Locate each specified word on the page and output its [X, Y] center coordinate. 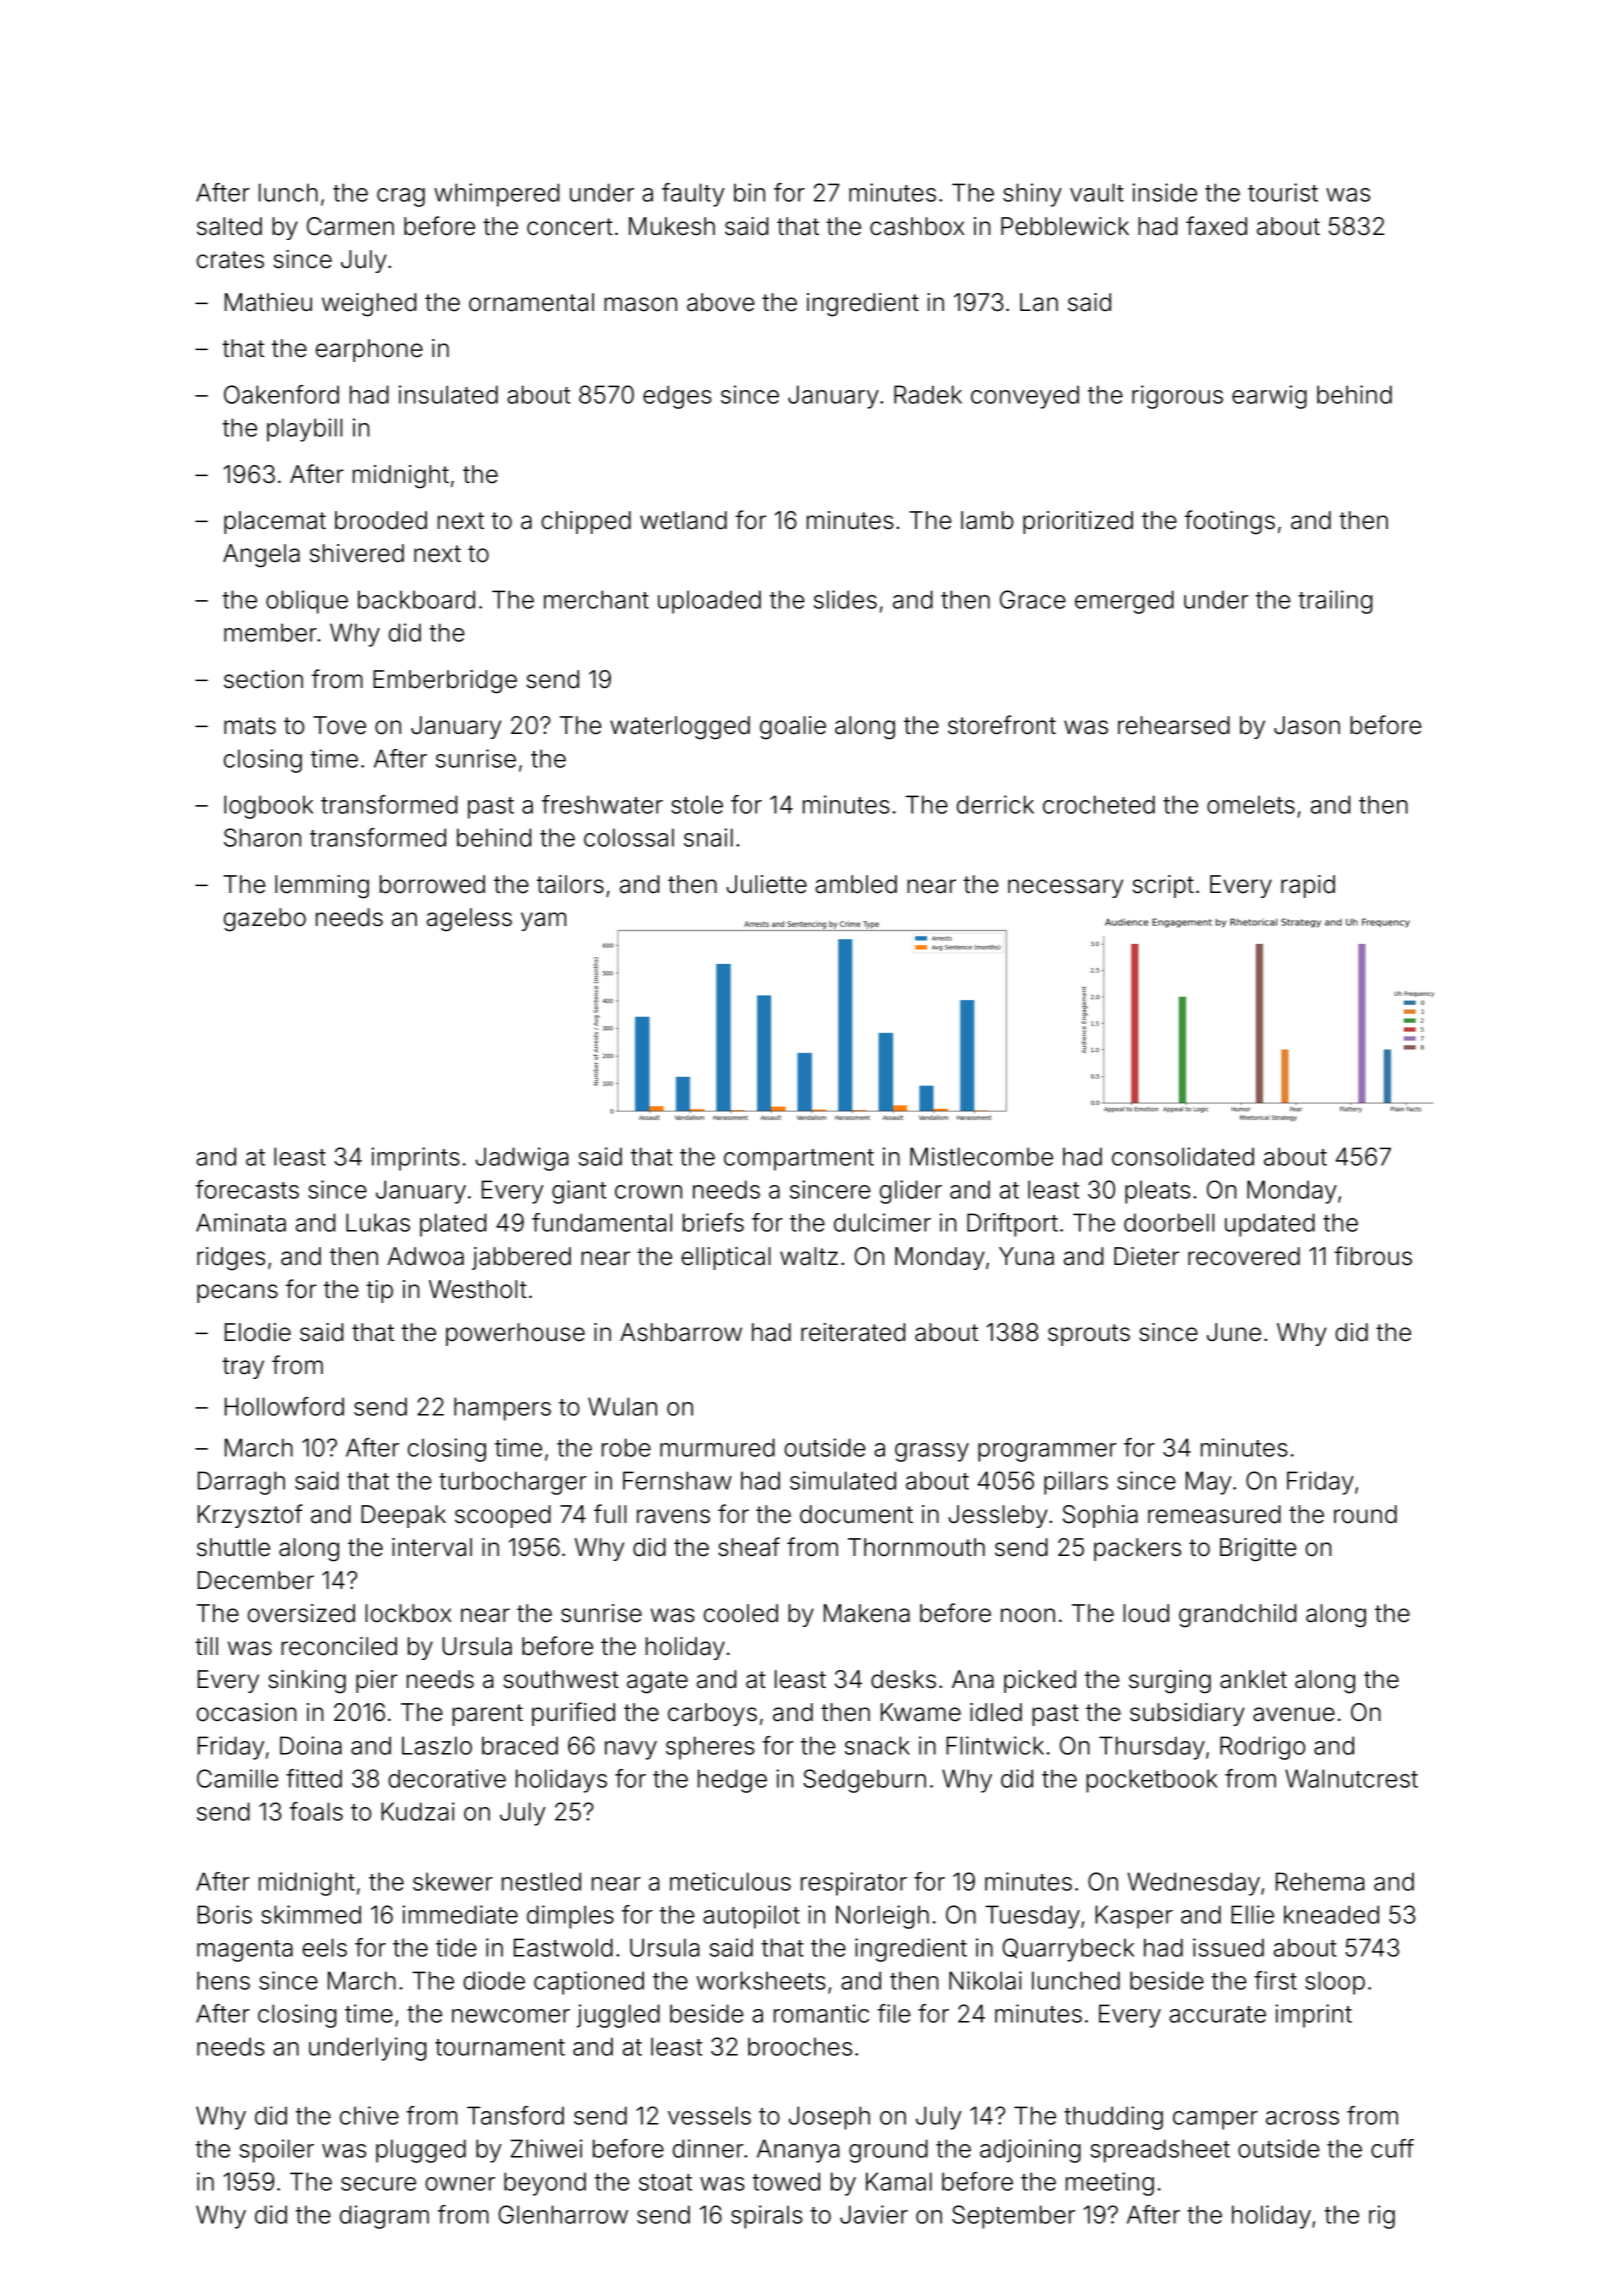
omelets [1251, 804]
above [720, 302]
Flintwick [995, 1745]
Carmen [350, 226]
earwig [1269, 397]
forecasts [247, 1189]
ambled [856, 884]
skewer [453, 1881]
